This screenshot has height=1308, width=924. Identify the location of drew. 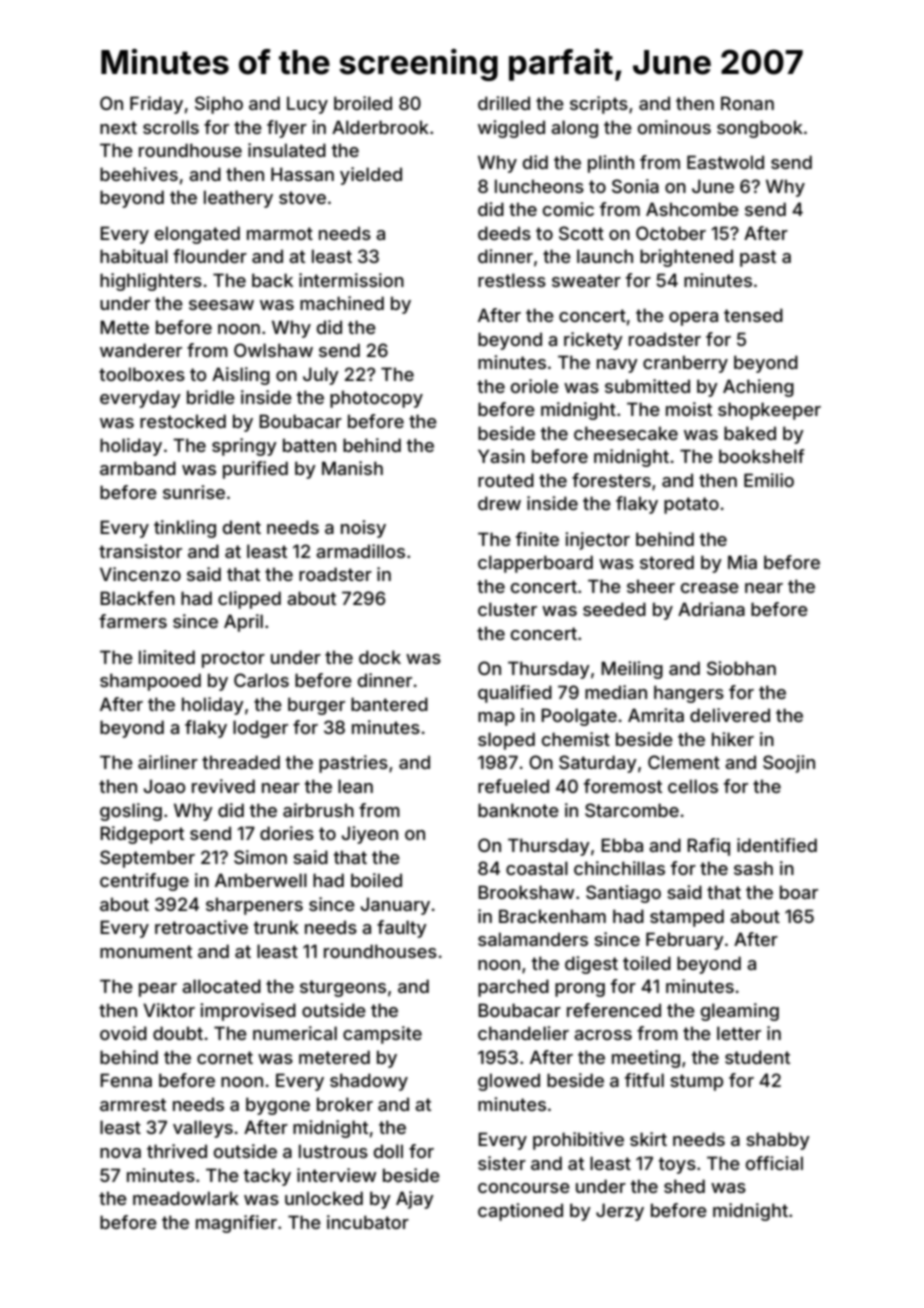
(499, 503).
